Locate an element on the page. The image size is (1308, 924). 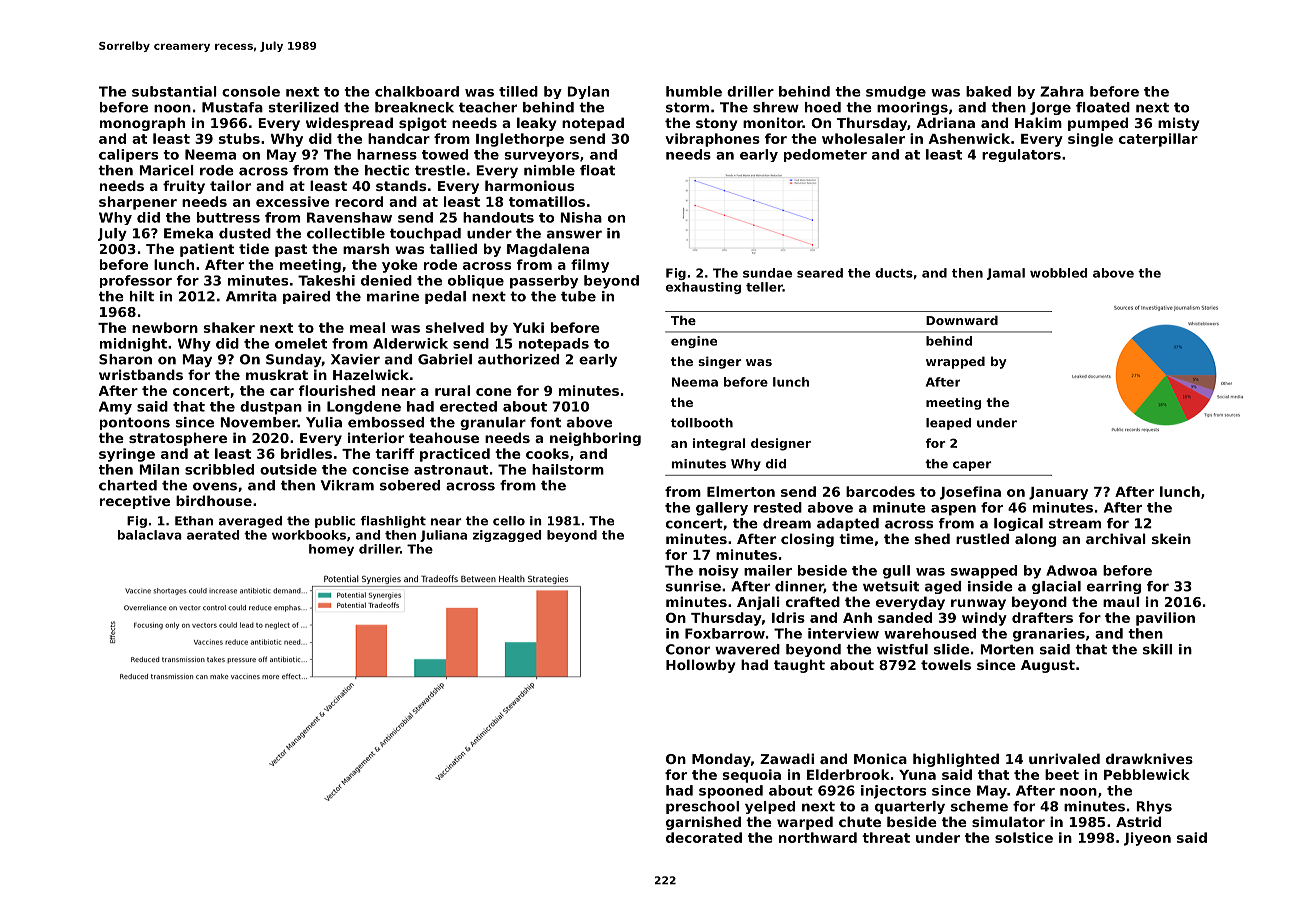
vibraphones is located at coordinates (712, 140).
